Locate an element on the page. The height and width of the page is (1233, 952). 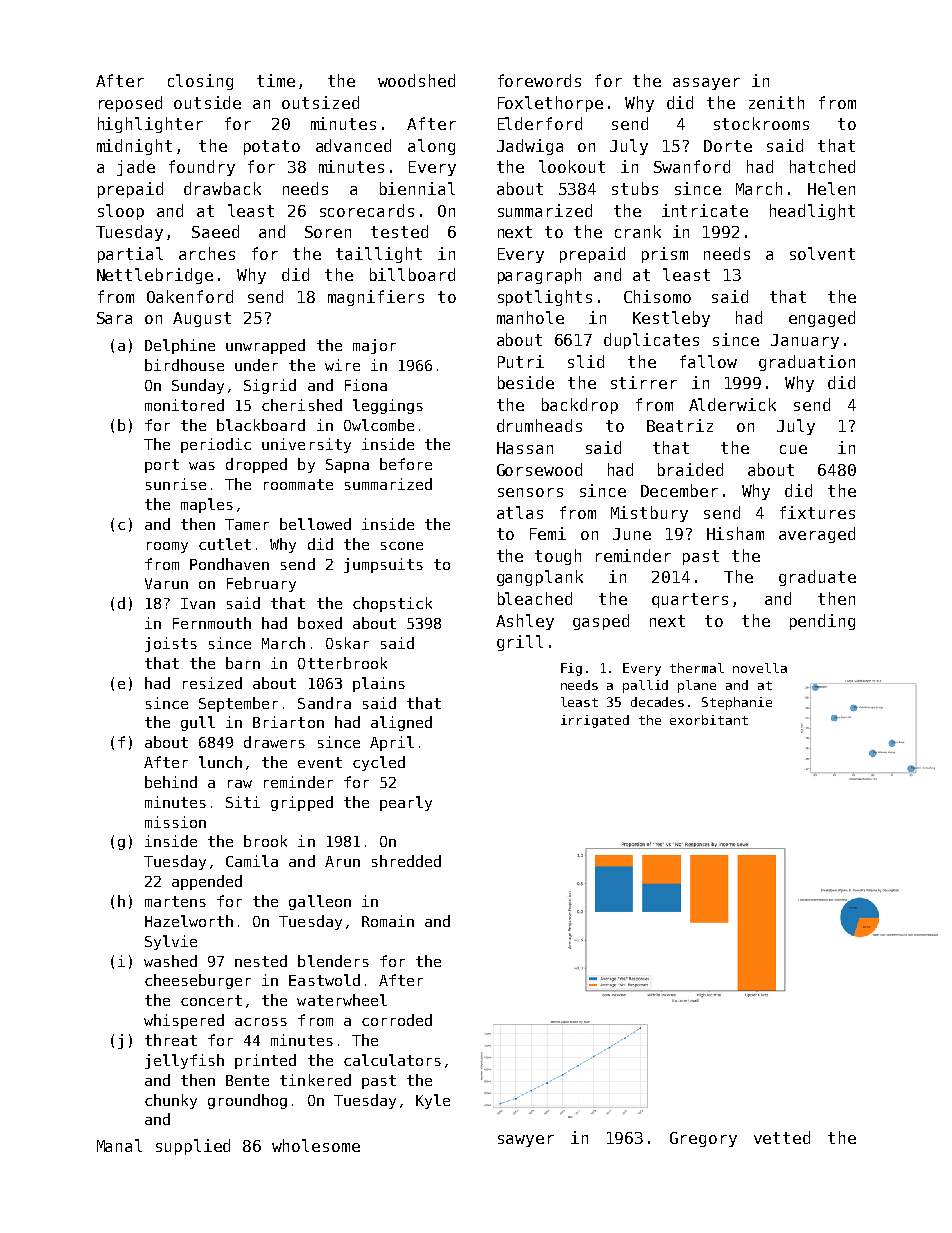
birdhouse is located at coordinates (184, 365).
